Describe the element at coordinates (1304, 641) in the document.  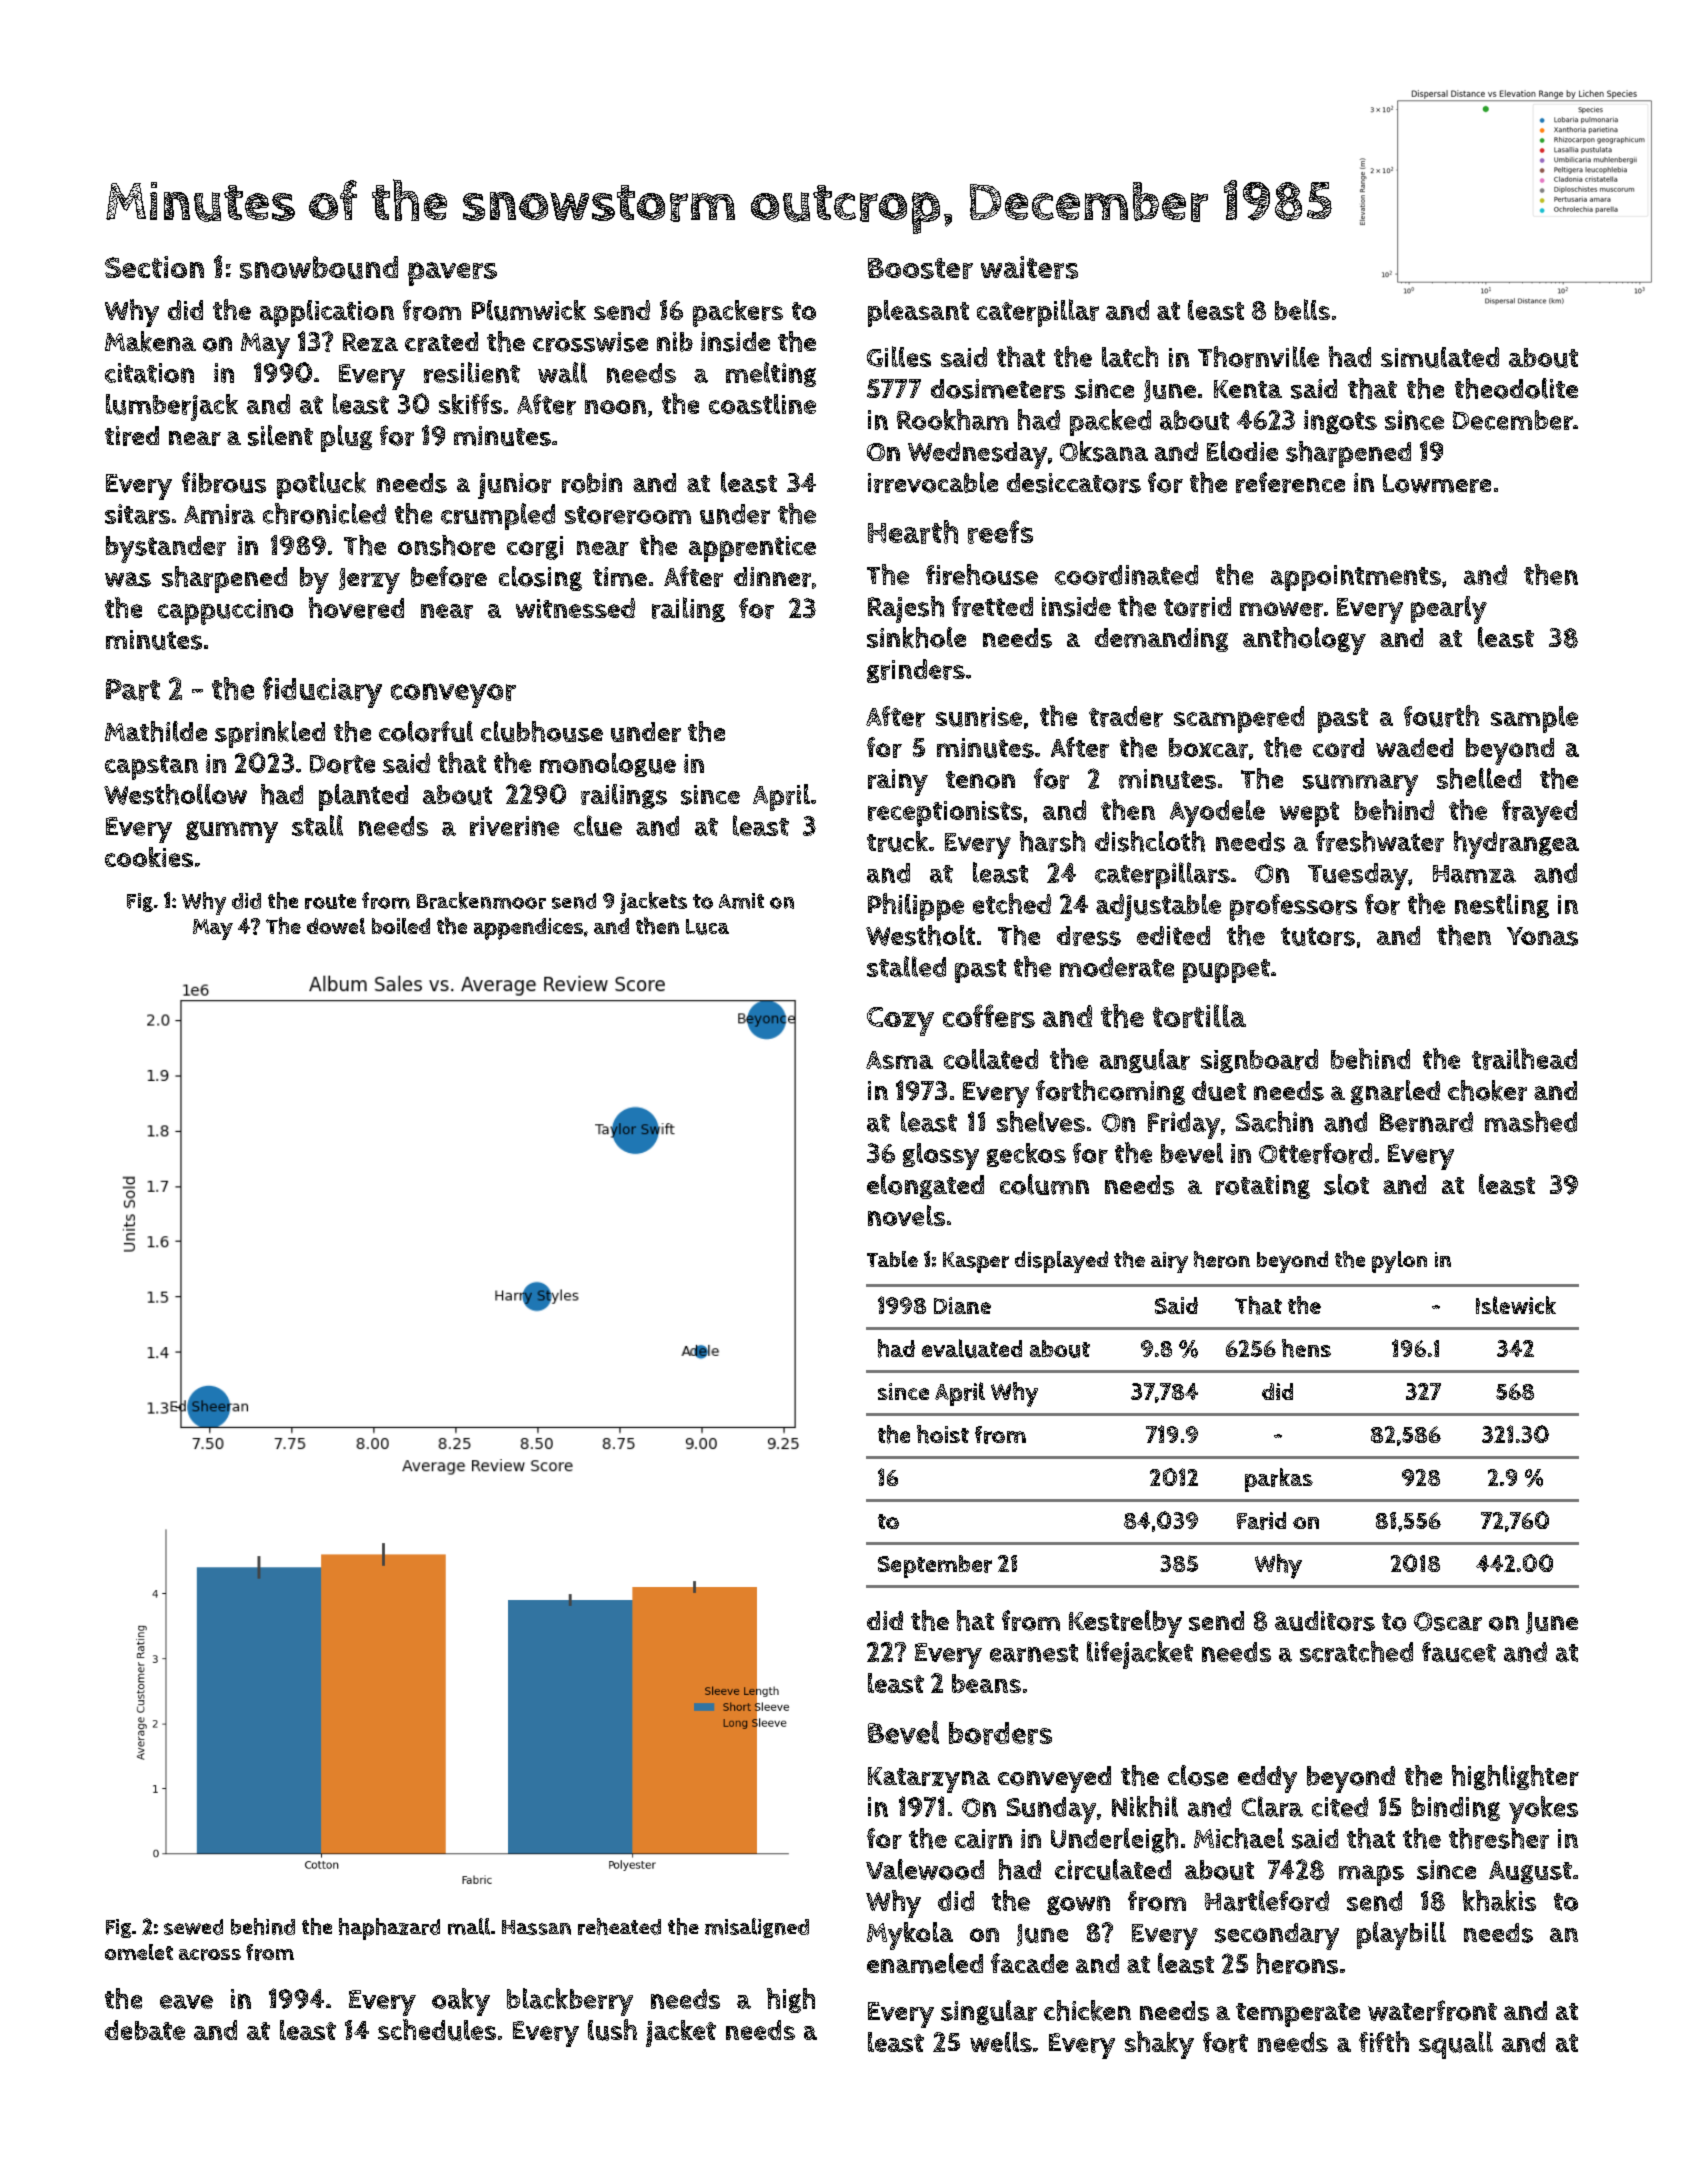
I see `anthology` at that location.
